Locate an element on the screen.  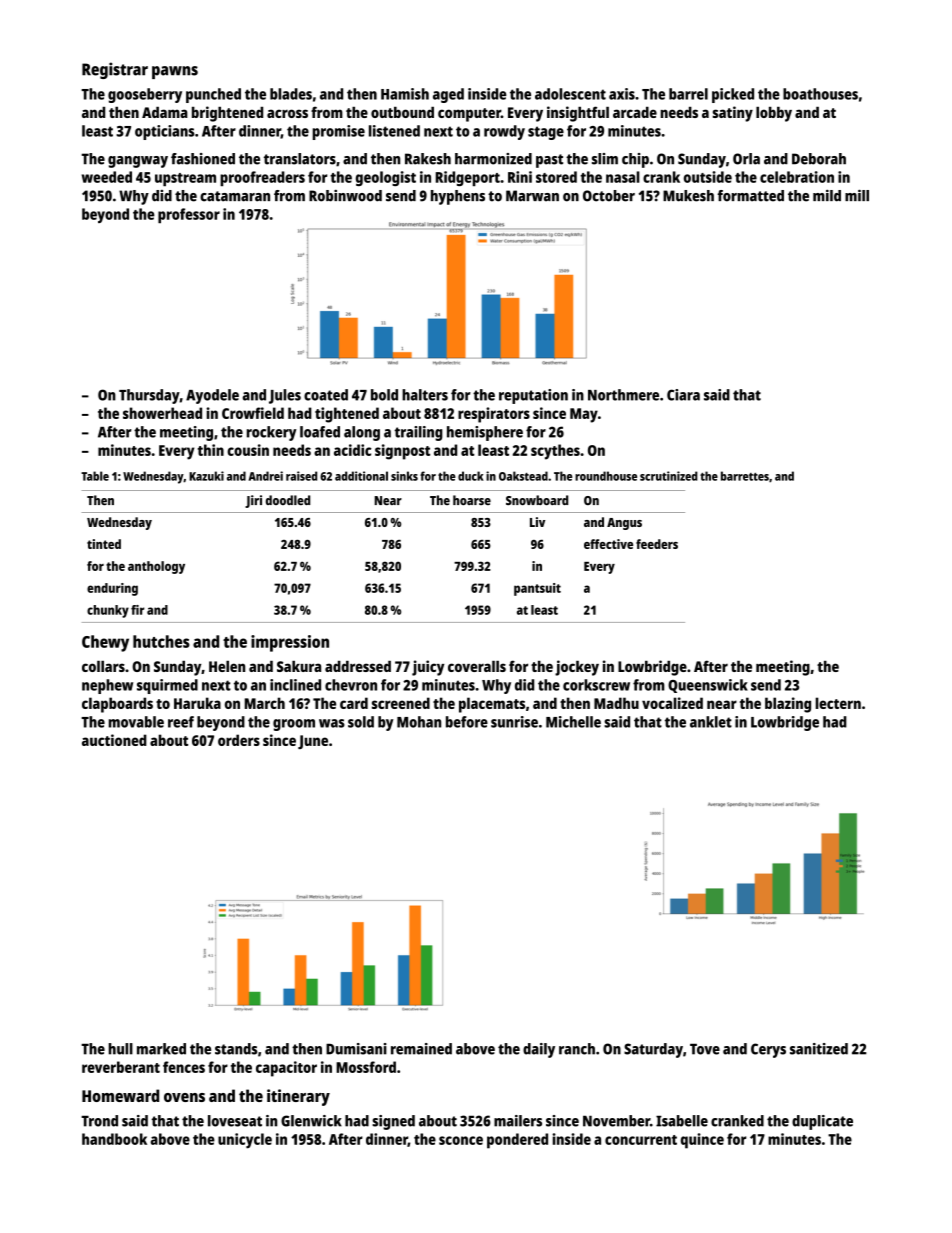
Registrar is located at coordinates (115, 70).
